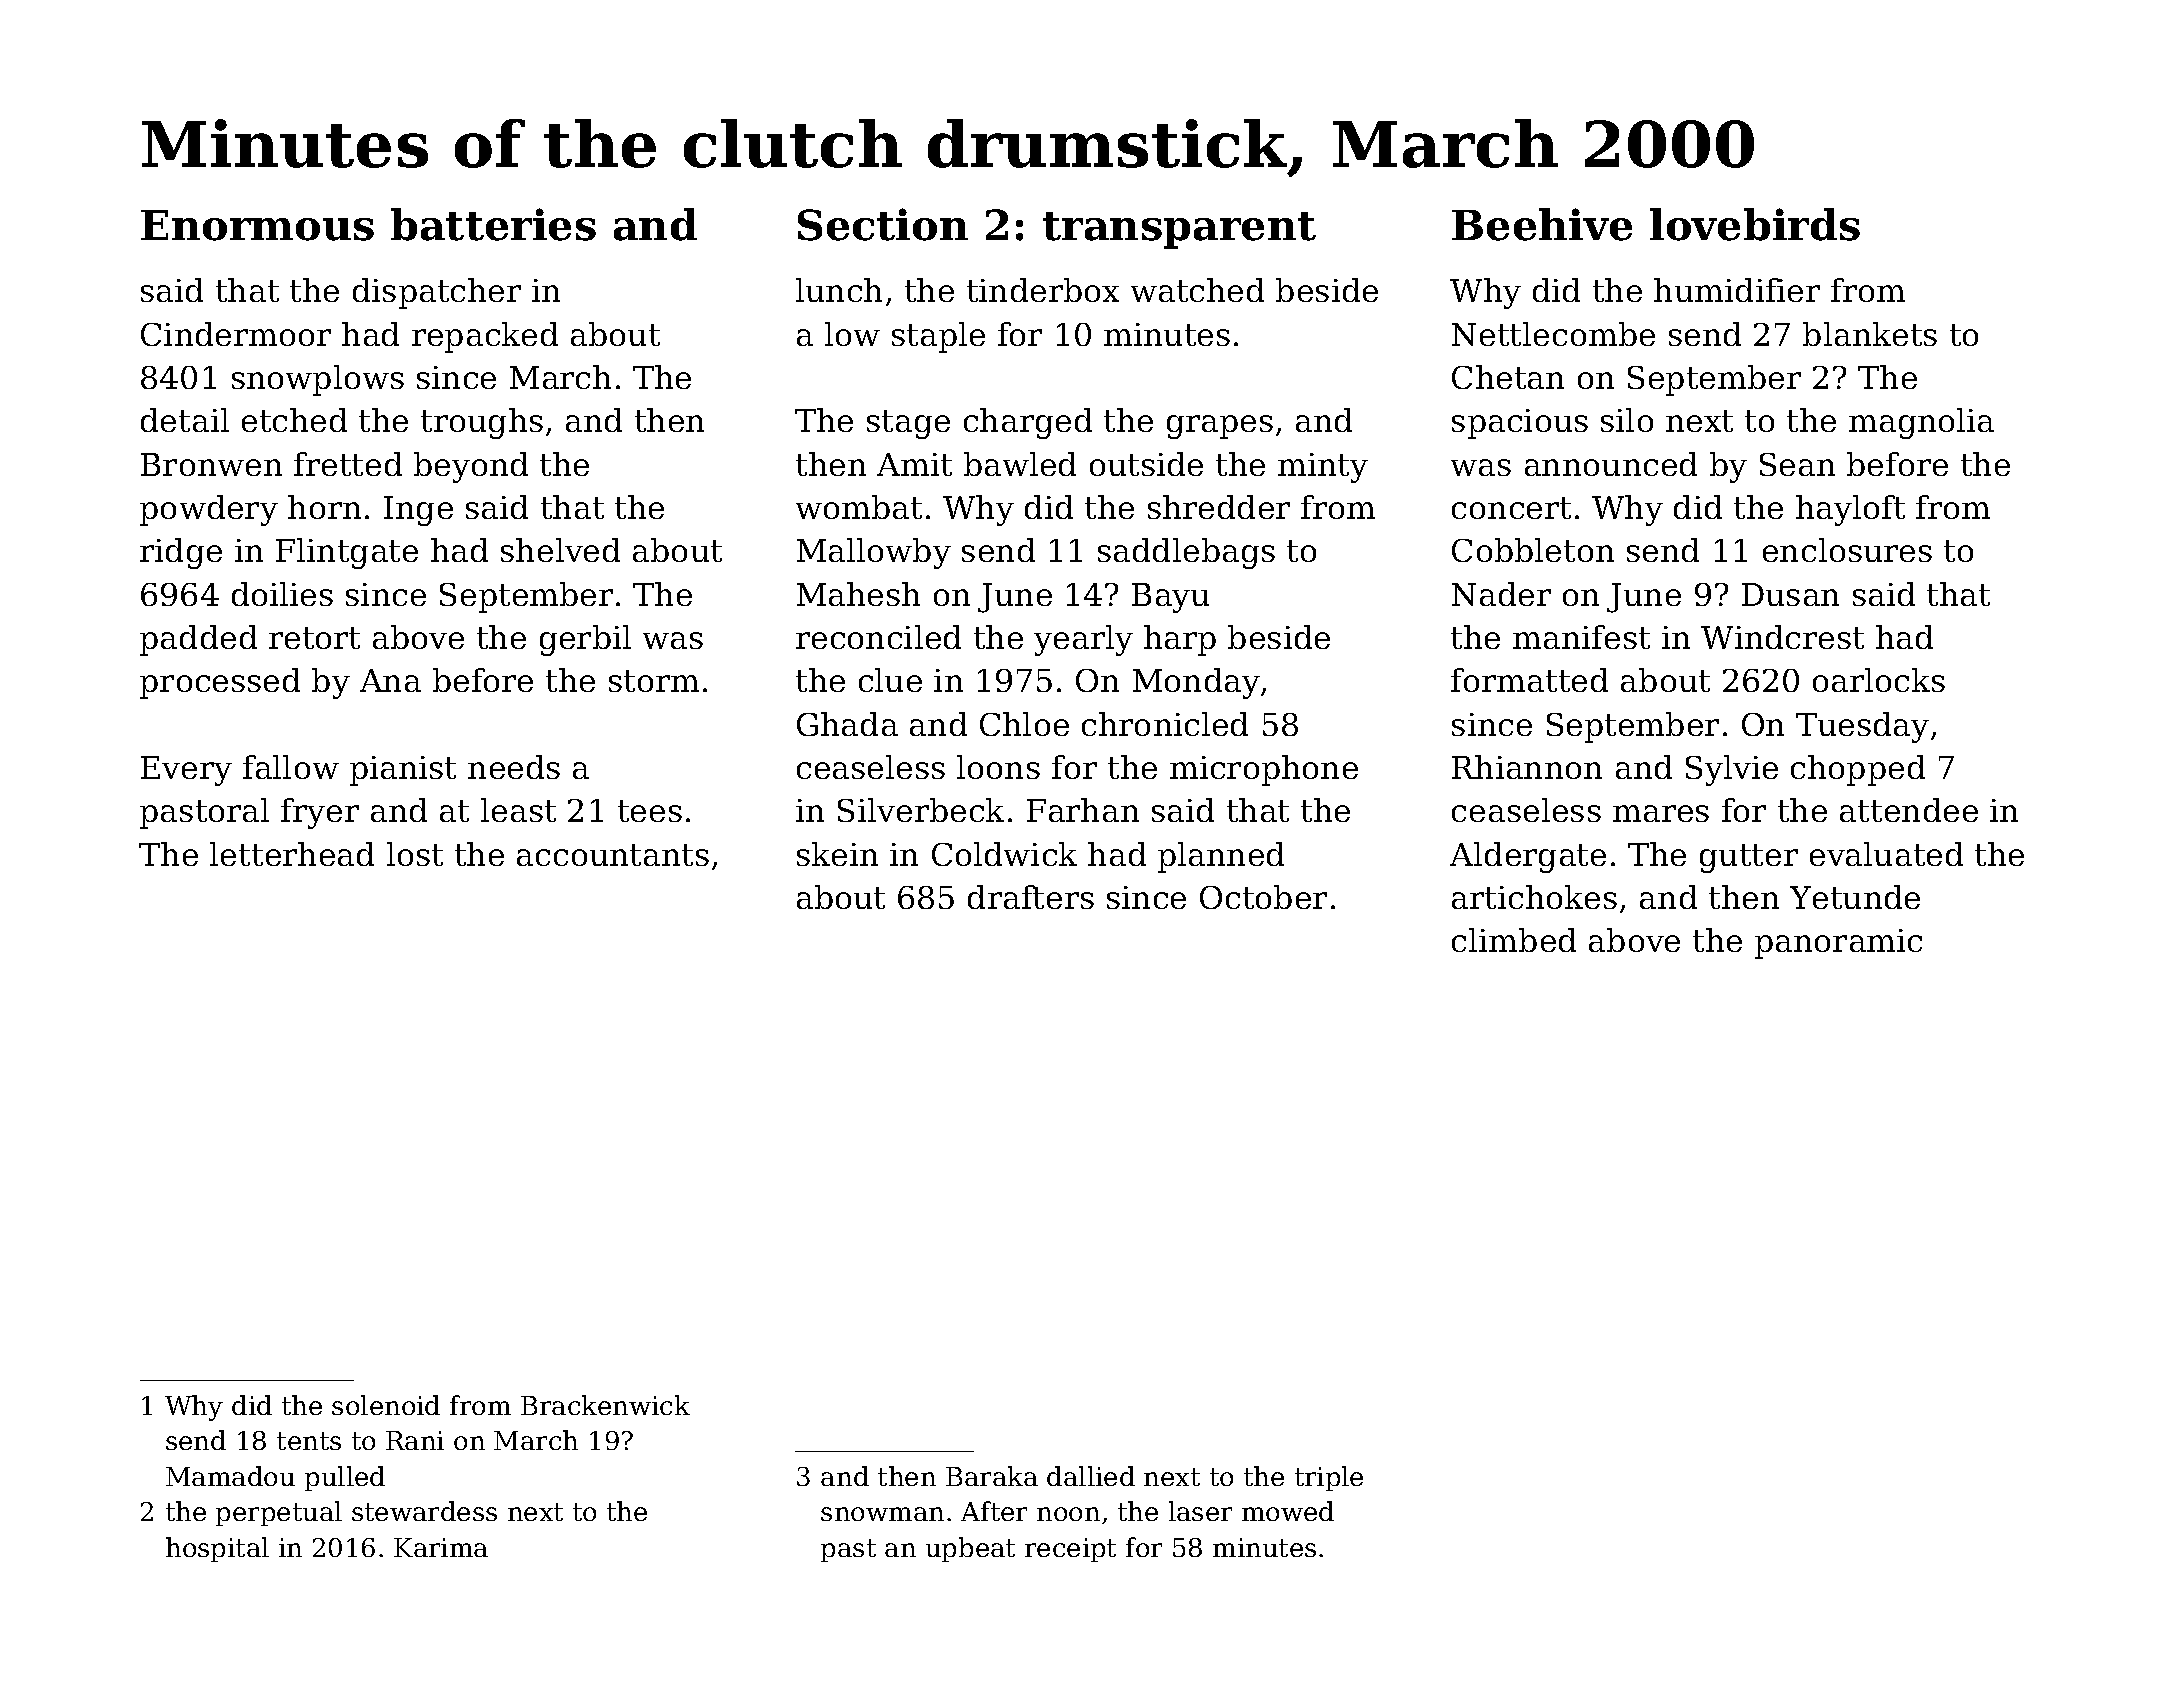 Image resolution: width=2178 pixels, height=1683 pixels. I want to click on needs, so click(514, 767).
